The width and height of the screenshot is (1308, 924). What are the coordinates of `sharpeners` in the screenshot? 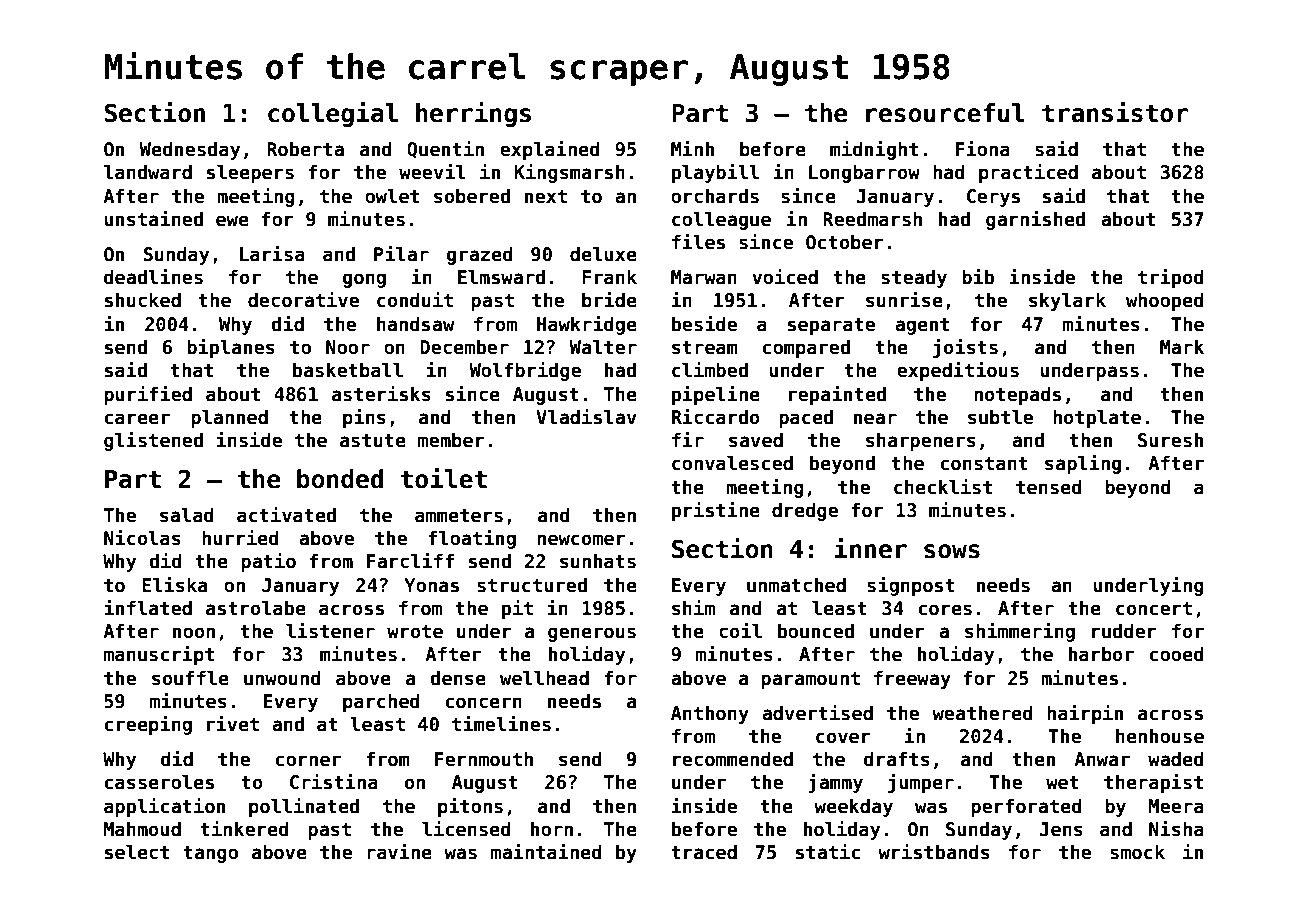 It's located at (921, 441).
